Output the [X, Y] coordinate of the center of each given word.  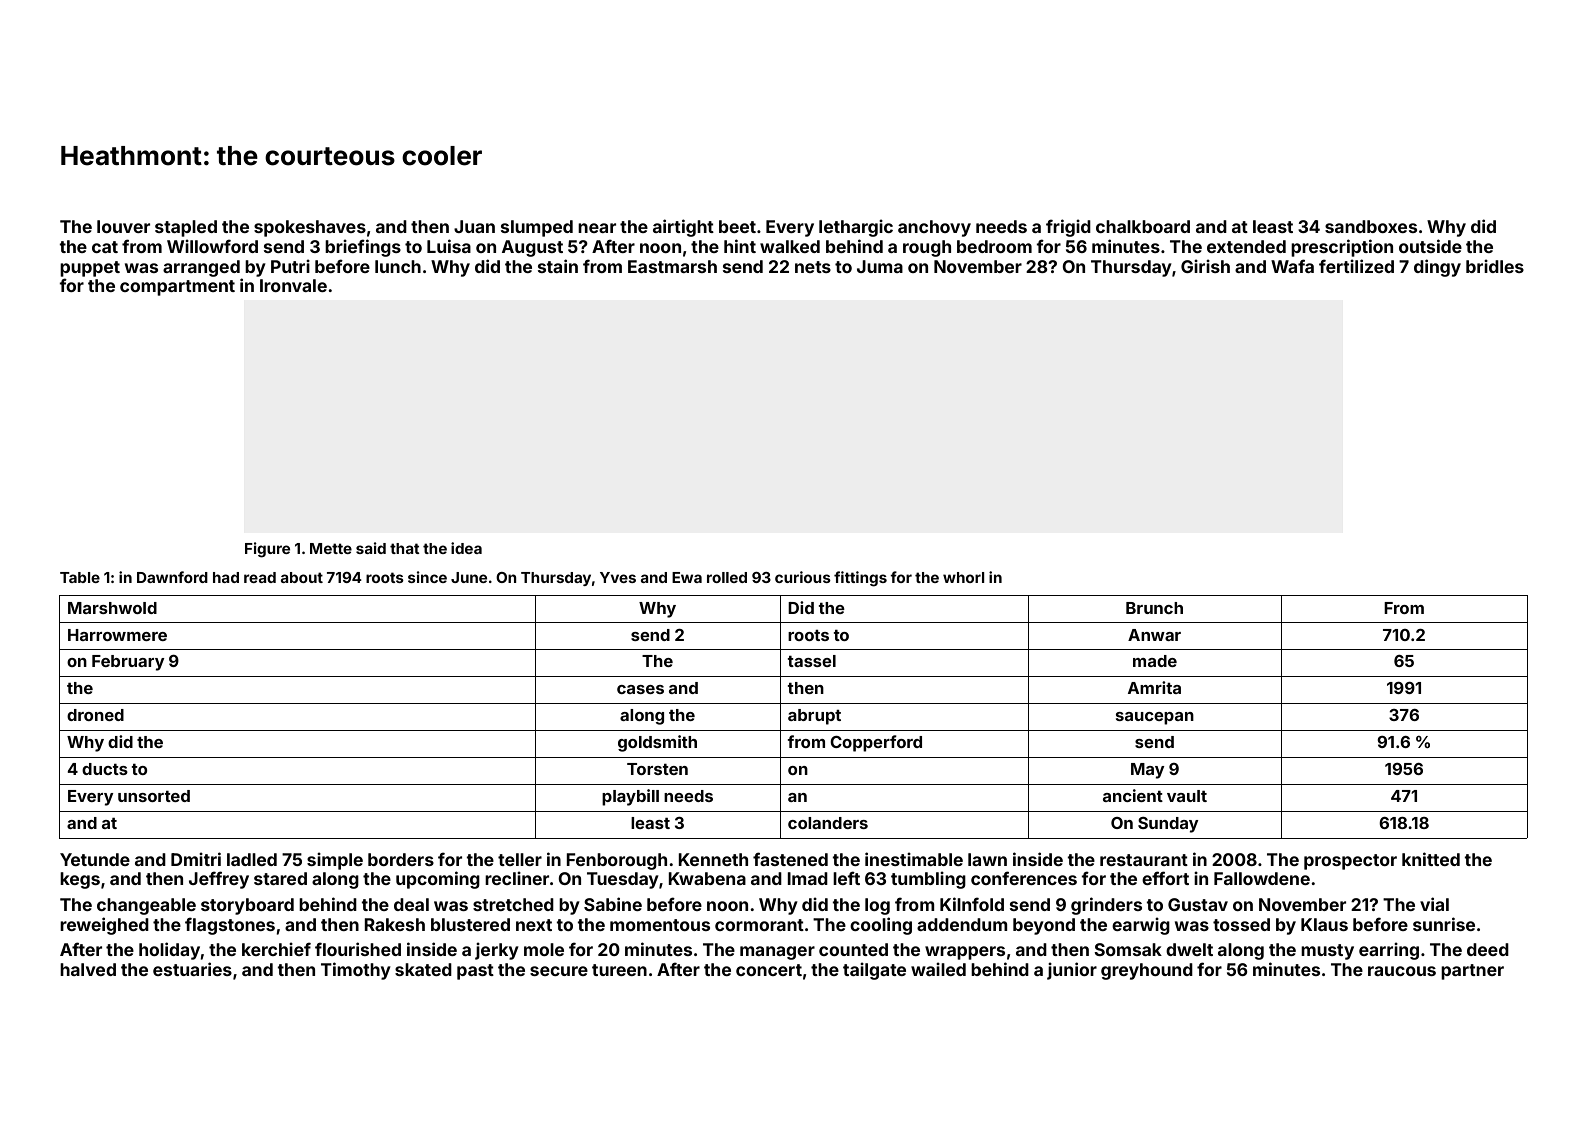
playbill [630, 797]
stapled [186, 228]
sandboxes [1371, 226]
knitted [1431, 859]
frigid [1068, 228]
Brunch [1154, 608]
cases [640, 689]
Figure [267, 550]
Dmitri [196, 859]
